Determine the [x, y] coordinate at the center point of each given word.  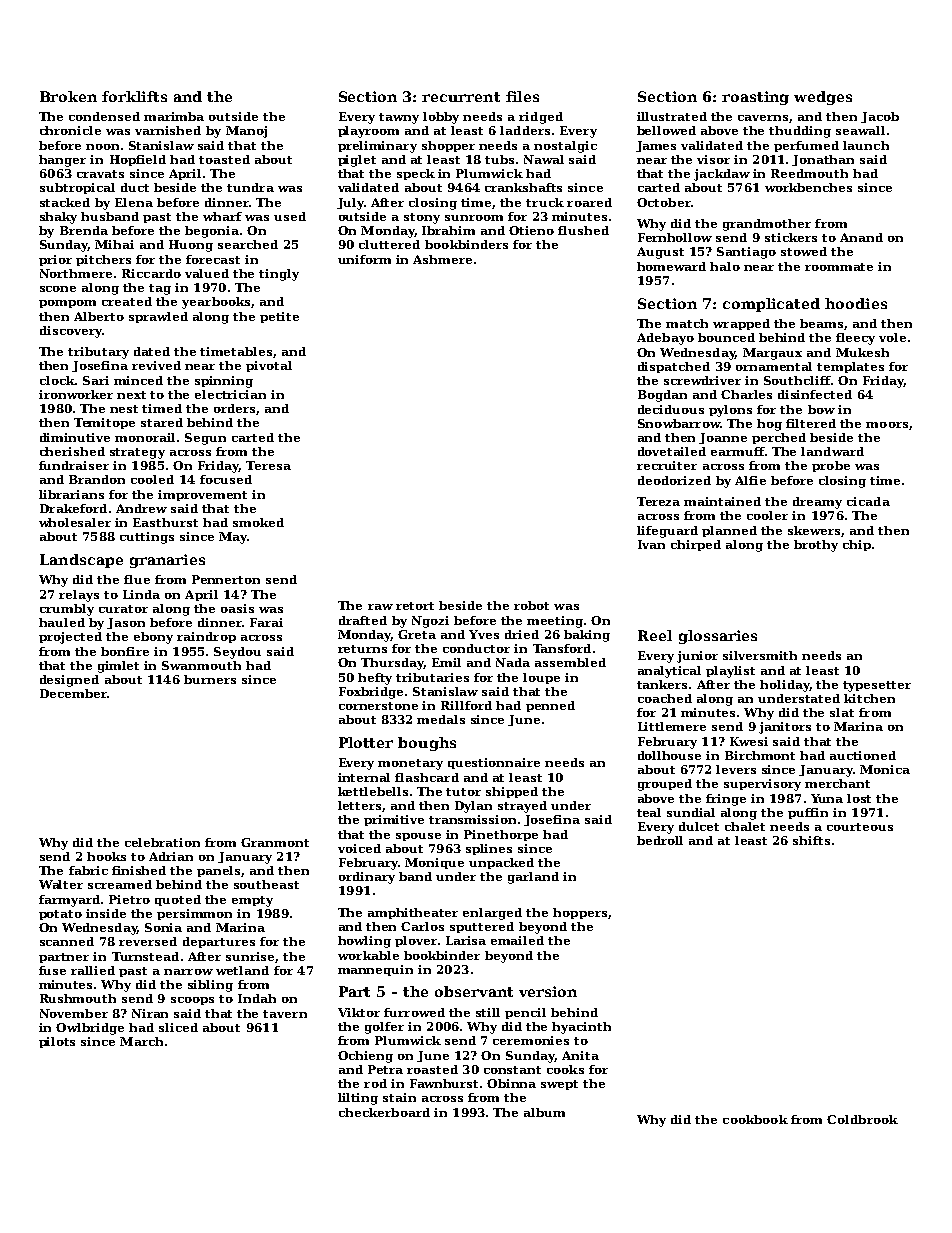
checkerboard [384, 1112]
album [544, 1112]
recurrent [461, 97]
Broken [68, 96]
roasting [755, 98]
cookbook [755, 1119]
